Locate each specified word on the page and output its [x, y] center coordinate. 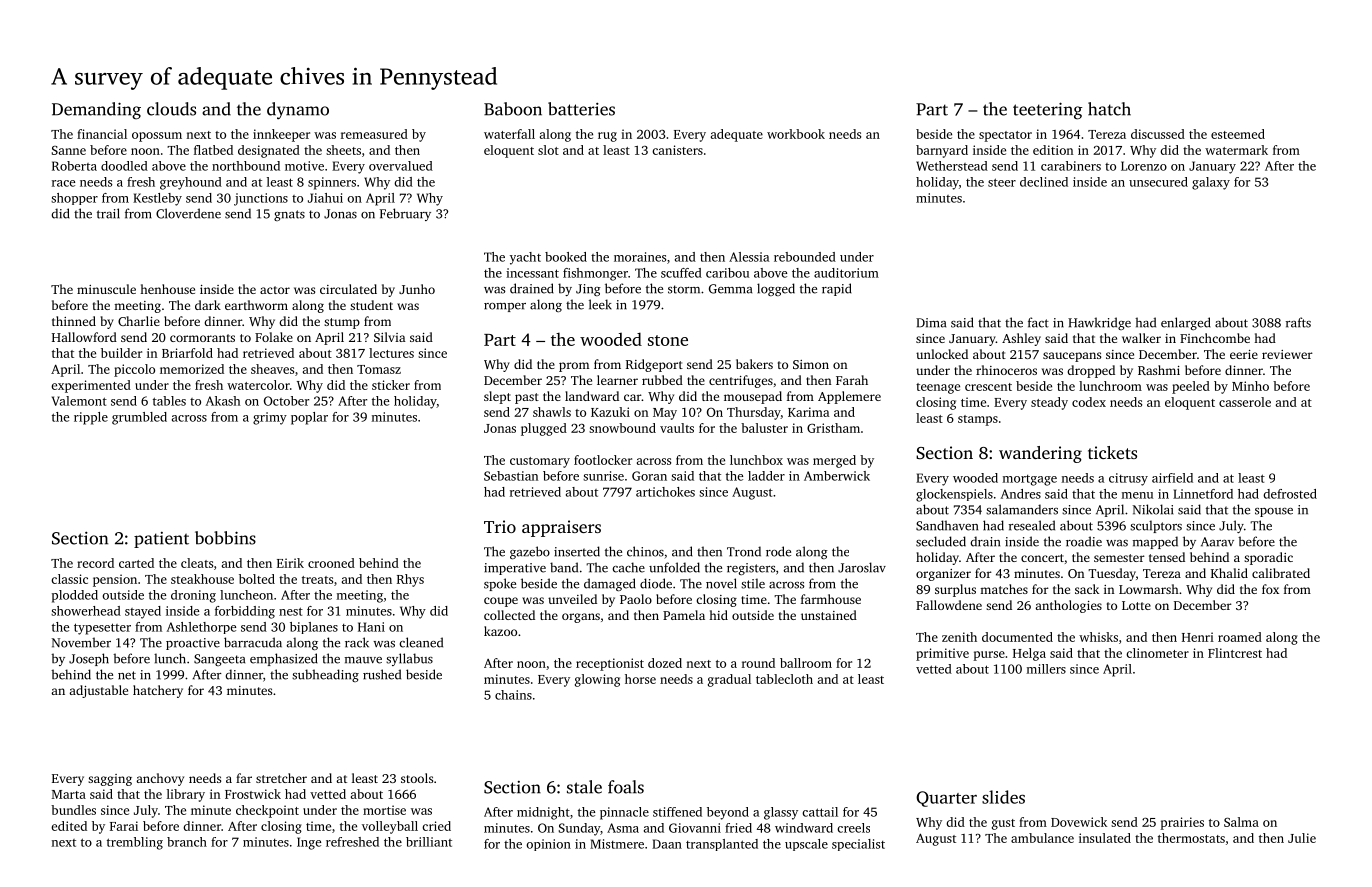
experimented [91, 386]
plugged [544, 429]
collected [509, 615]
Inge [309, 843]
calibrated [1281, 573]
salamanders [1022, 509]
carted [136, 563]
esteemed [1238, 134]
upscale [806, 845]
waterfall [509, 134]
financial [102, 134]
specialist [858, 845]
